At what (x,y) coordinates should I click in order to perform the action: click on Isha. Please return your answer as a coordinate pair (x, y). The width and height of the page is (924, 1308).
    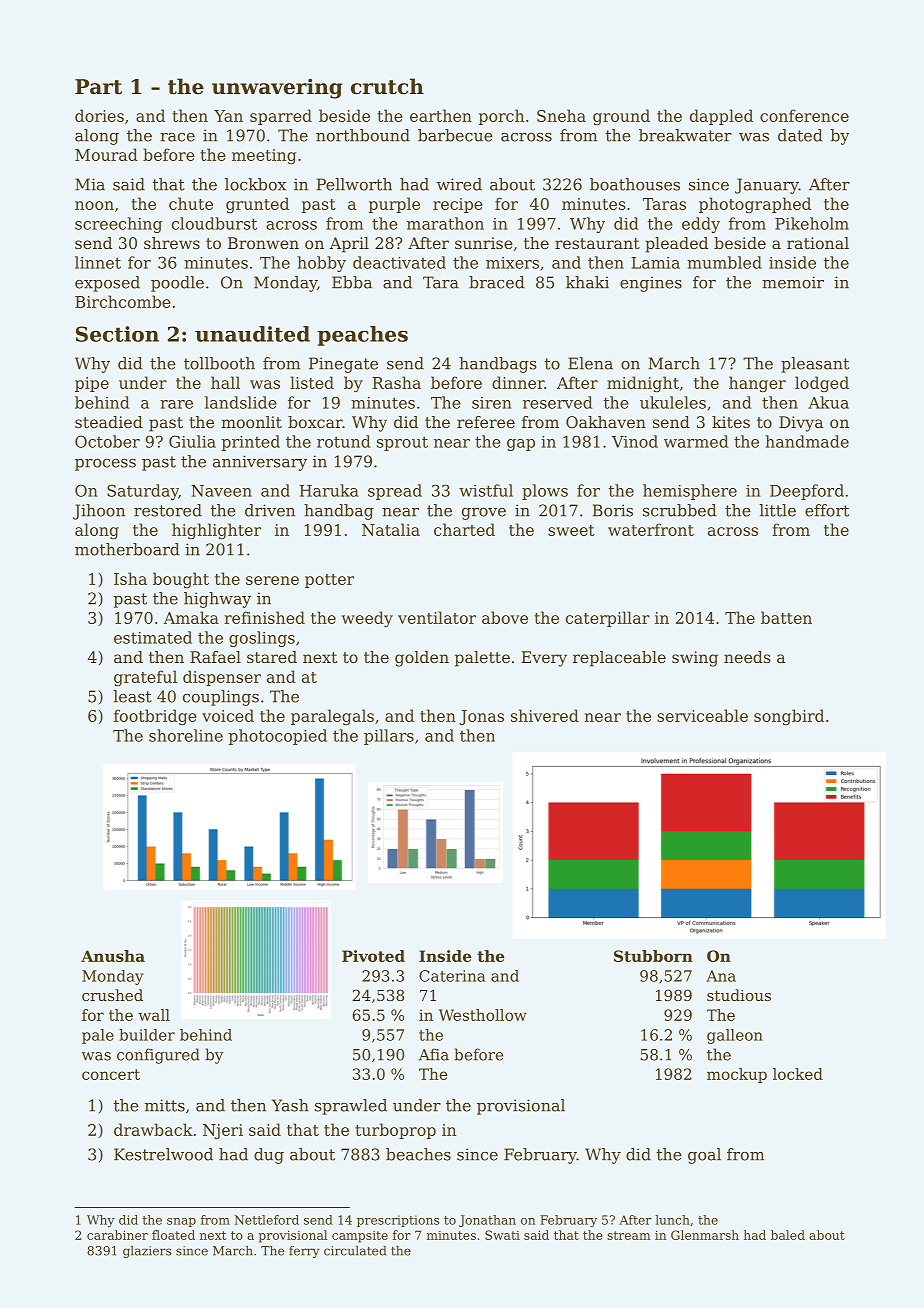
    Looking at the image, I should click on (130, 578).
